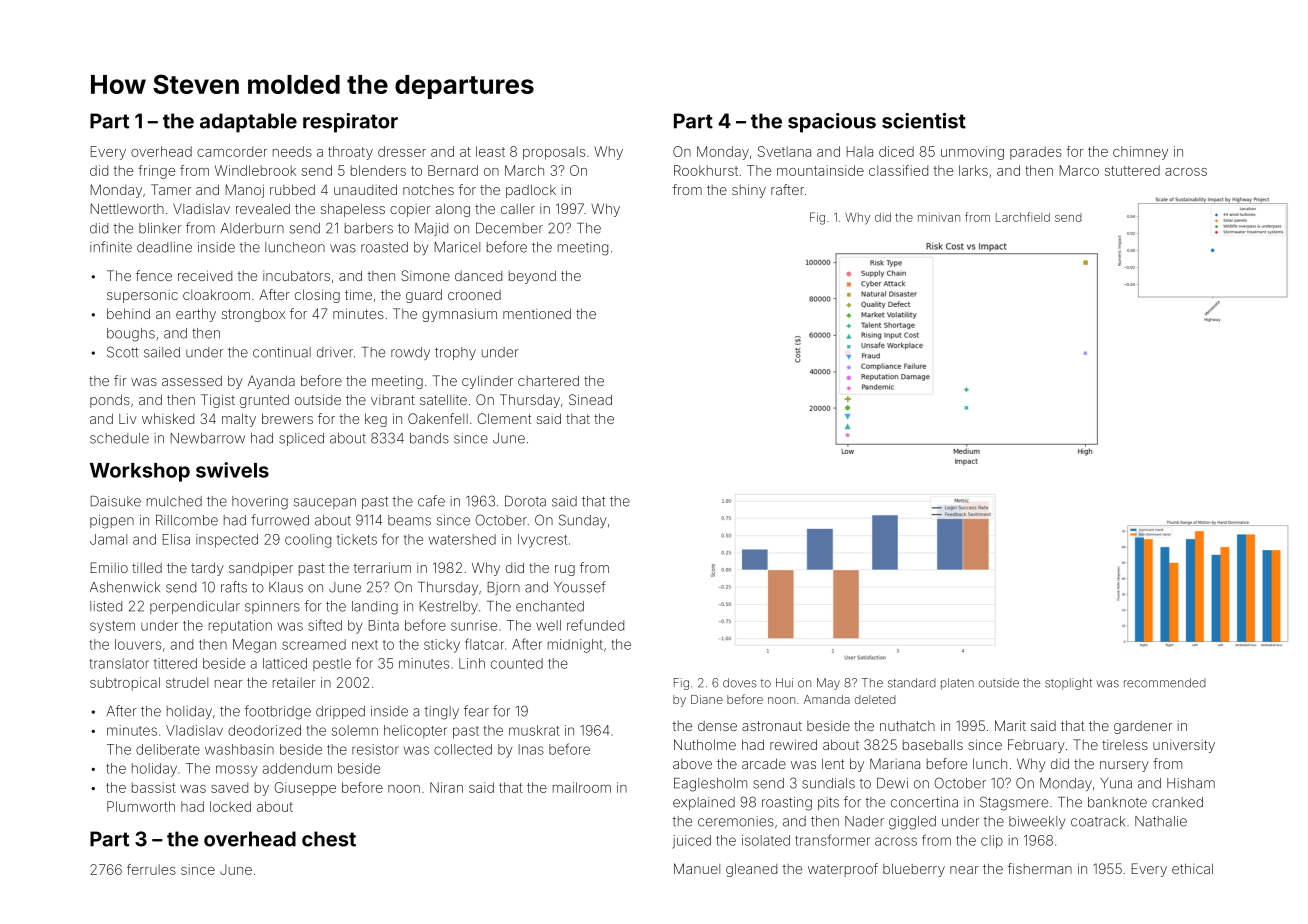 The image size is (1308, 924). What do you see at coordinates (1192, 868) in the document?
I see `ethical` at bounding box center [1192, 868].
